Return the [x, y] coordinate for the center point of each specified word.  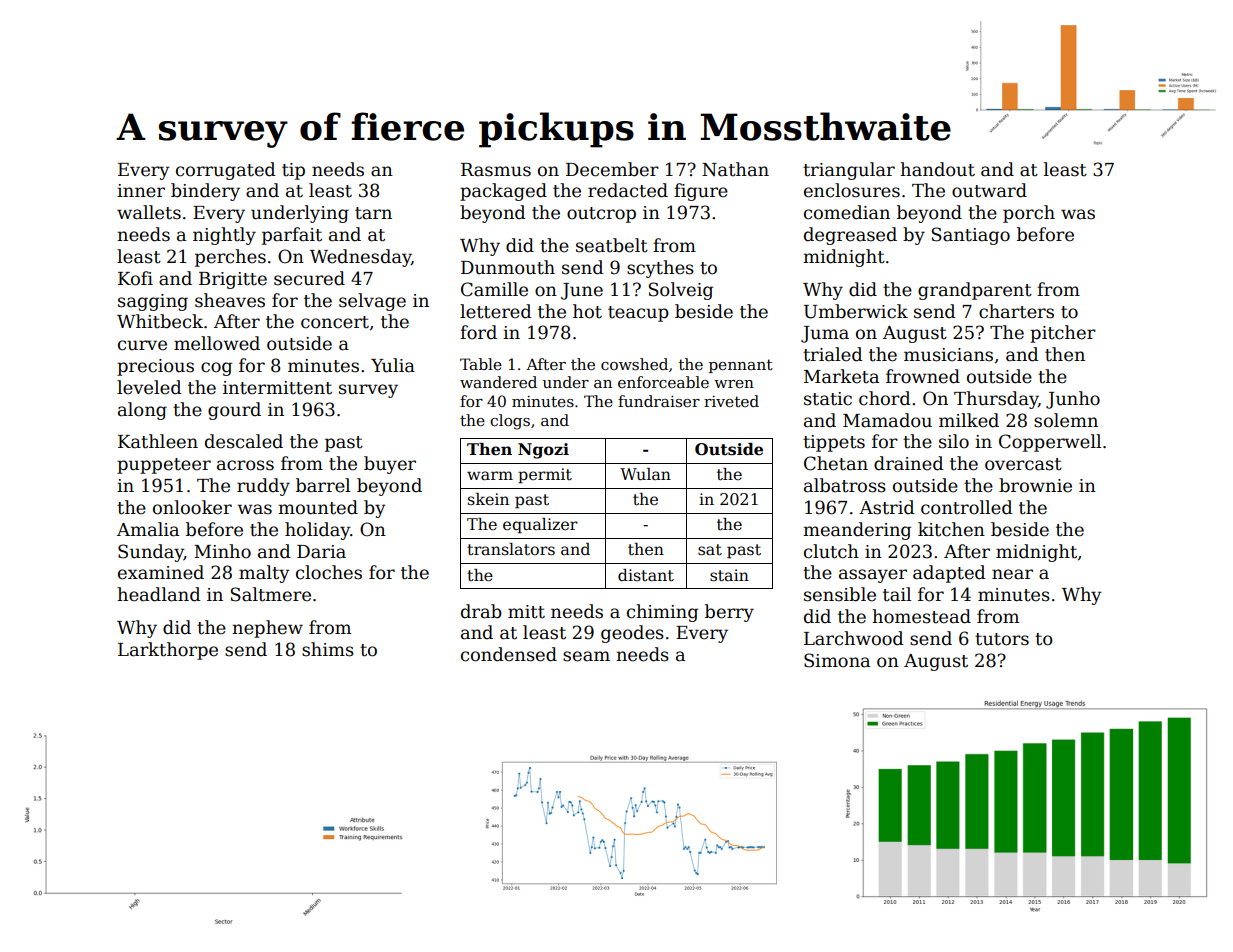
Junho [1073, 400]
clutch [831, 551]
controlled [967, 507]
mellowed [217, 343]
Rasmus [496, 170]
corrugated [226, 171]
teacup [638, 314]
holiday [317, 531]
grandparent [975, 291]
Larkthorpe [168, 651]
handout [937, 169]
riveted [731, 401]
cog [216, 369]
